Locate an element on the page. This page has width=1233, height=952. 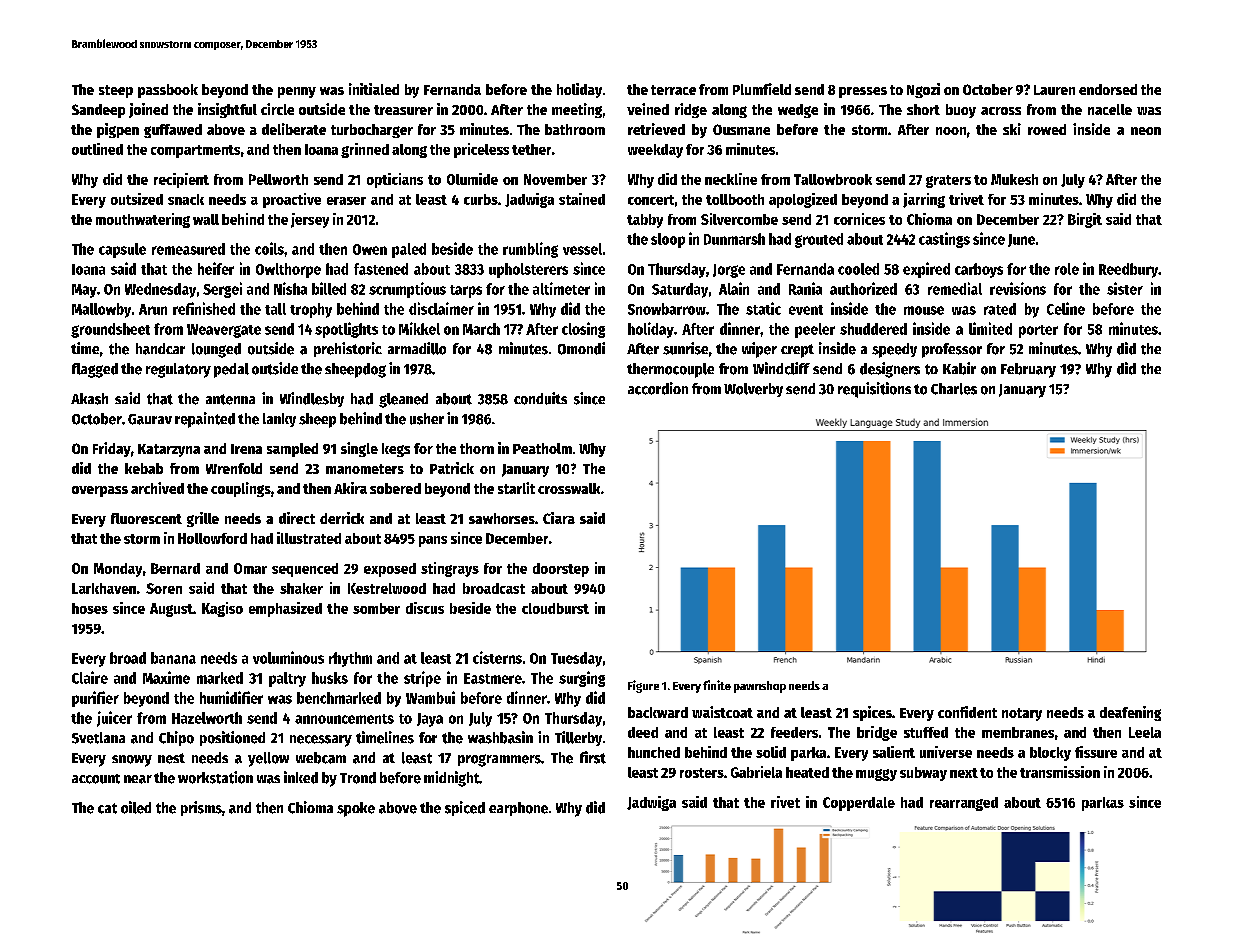
Ciara is located at coordinates (559, 518).
